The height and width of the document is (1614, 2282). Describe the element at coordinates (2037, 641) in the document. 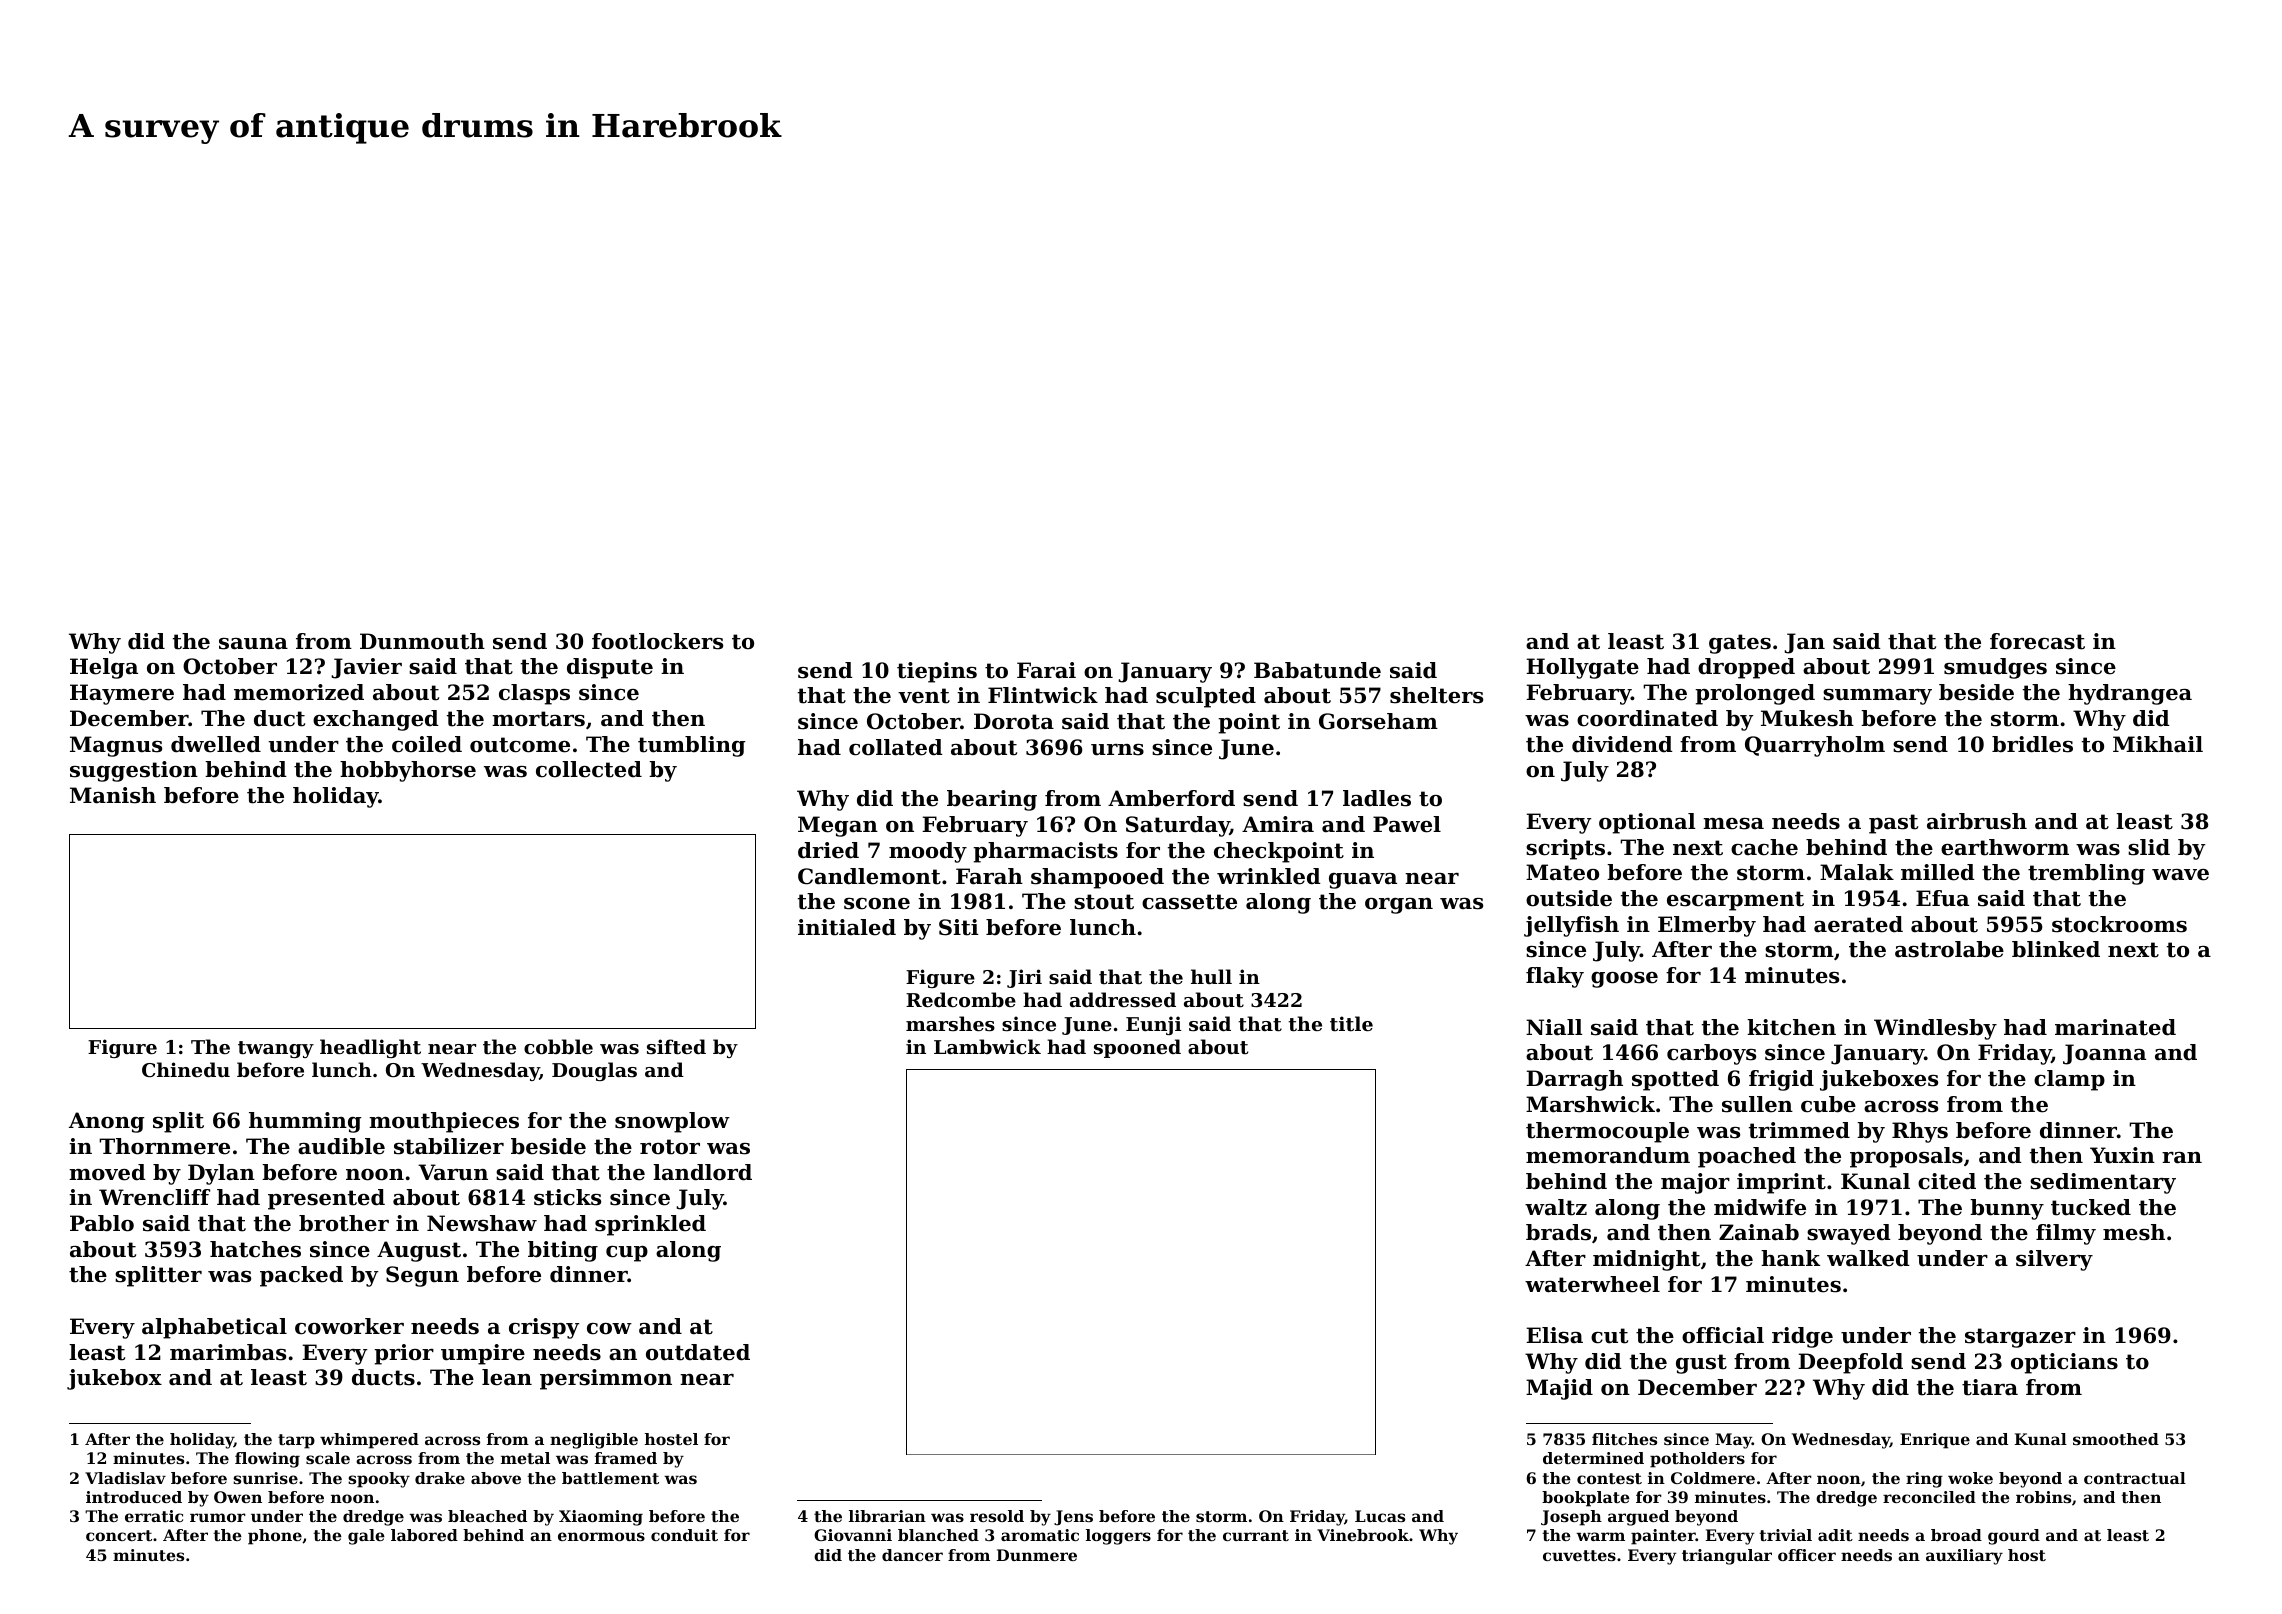

I see `forecast` at that location.
